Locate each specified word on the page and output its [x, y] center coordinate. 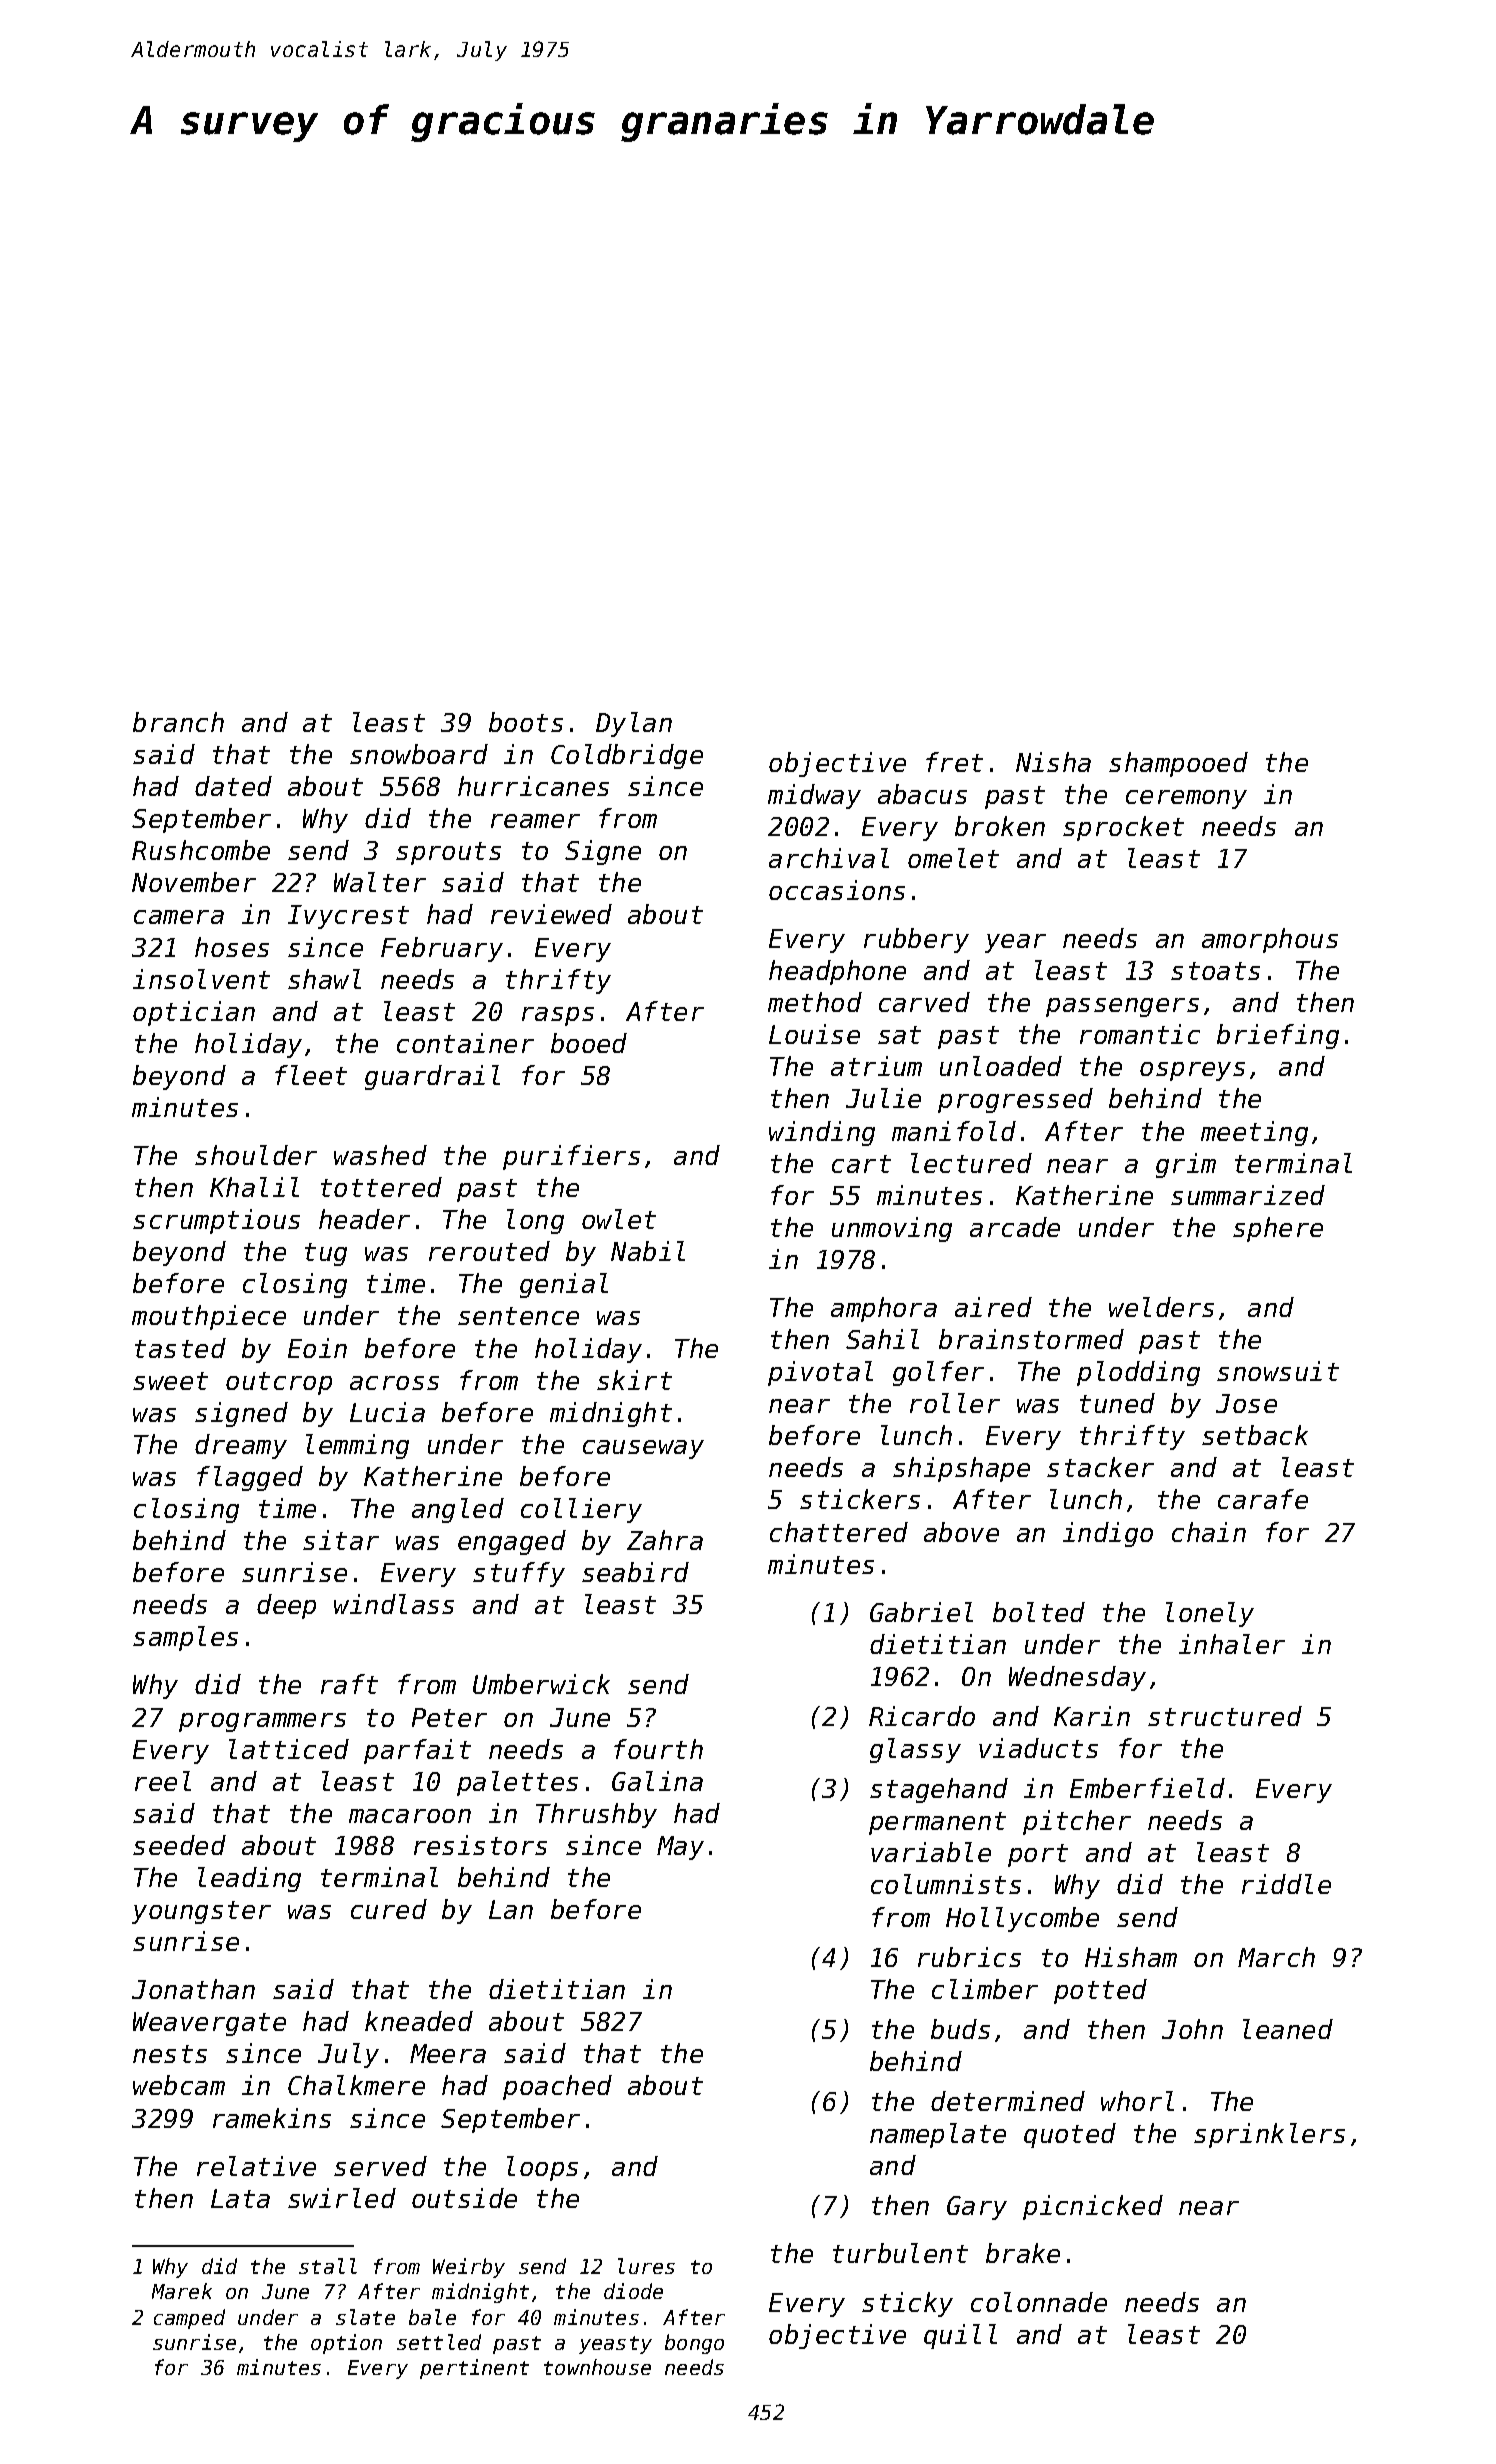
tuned [1117, 1403]
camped [189, 2319]
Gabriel [921, 1612]
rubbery [916, 940]
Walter [380, 882]
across [394, 1383]
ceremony [1186, 799]
